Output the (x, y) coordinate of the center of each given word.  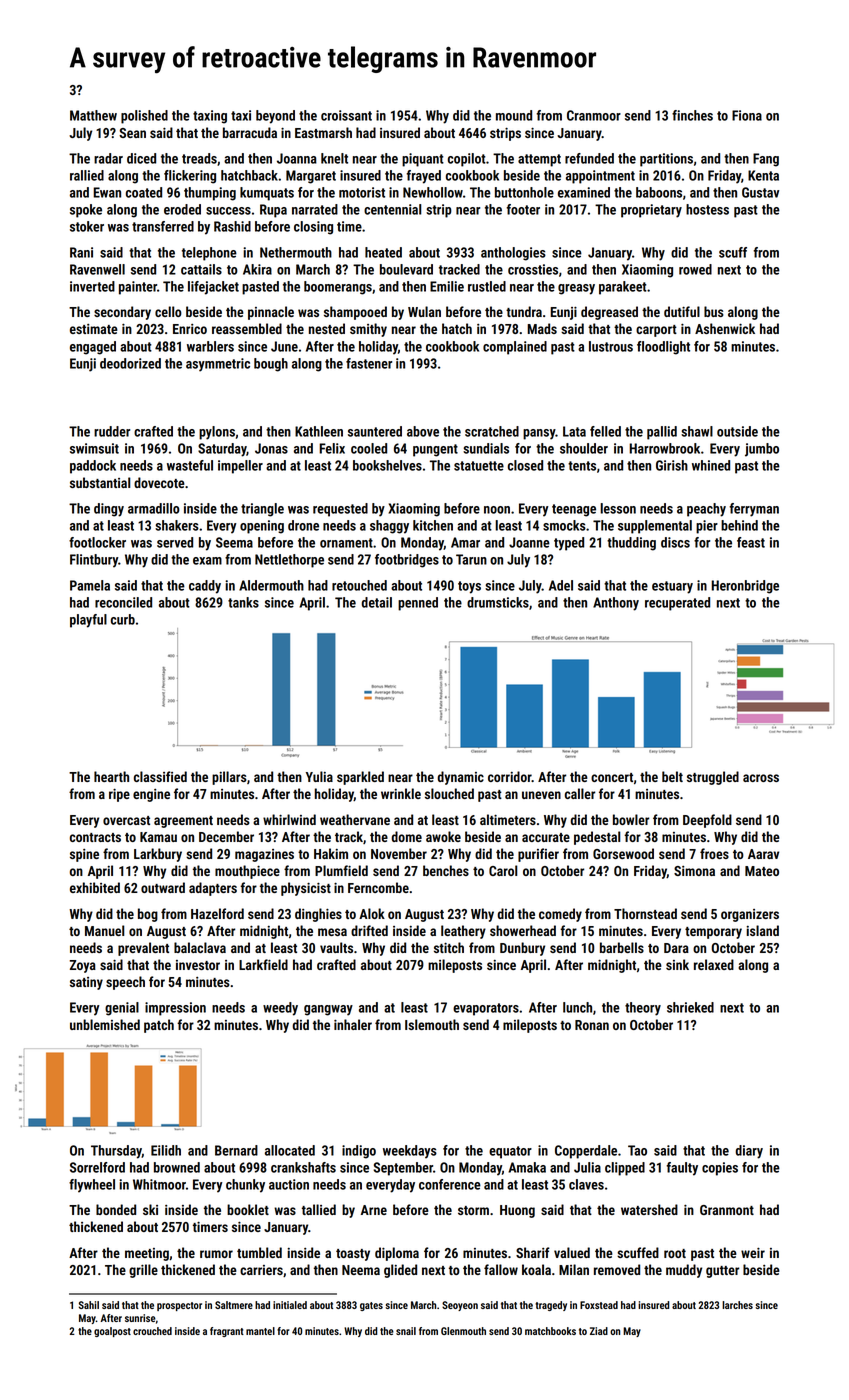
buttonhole (524, 192)
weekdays (410, 1152)
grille (143, 1271)
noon (497, 510)
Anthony (616, 604)
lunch (577, 1007)
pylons (217, 433)
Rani (81, 252)
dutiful (682, 311)
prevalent (143, 949)
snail (406, 1331)
